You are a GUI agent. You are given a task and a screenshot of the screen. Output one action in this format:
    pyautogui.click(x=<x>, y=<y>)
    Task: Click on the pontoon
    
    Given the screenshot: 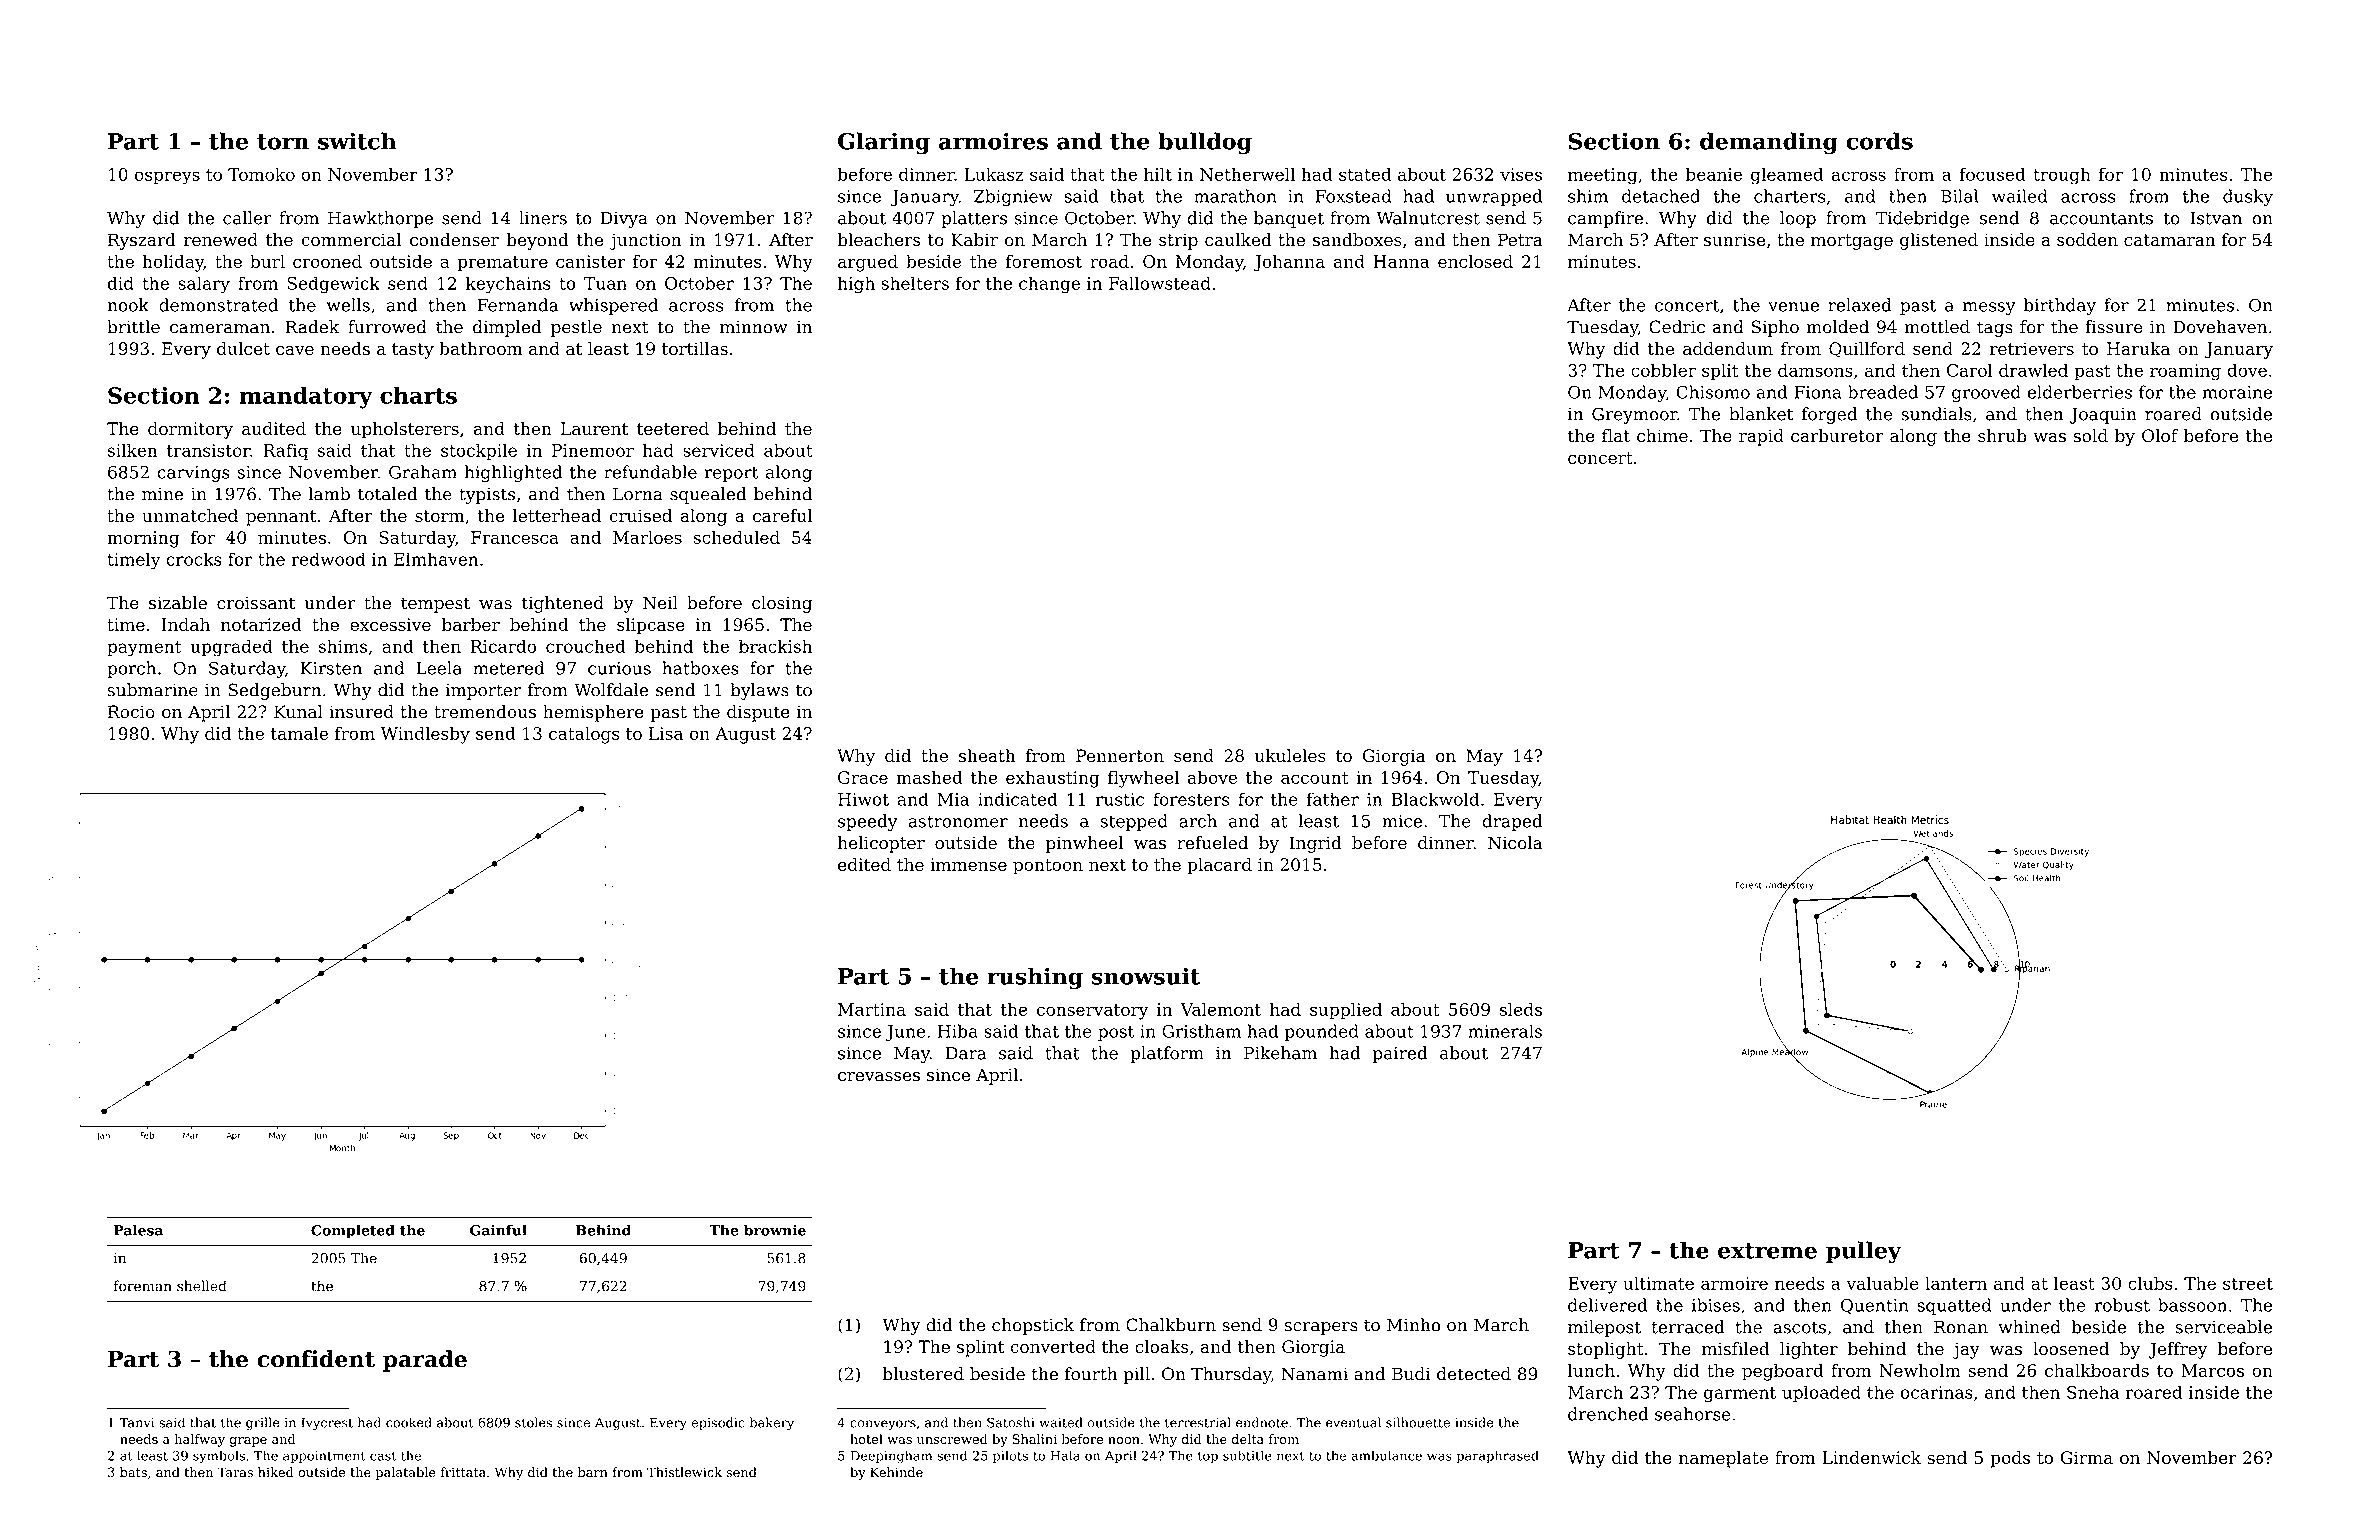 What is the action you would take?
    pyautogui.click(x=1048, y=867)
